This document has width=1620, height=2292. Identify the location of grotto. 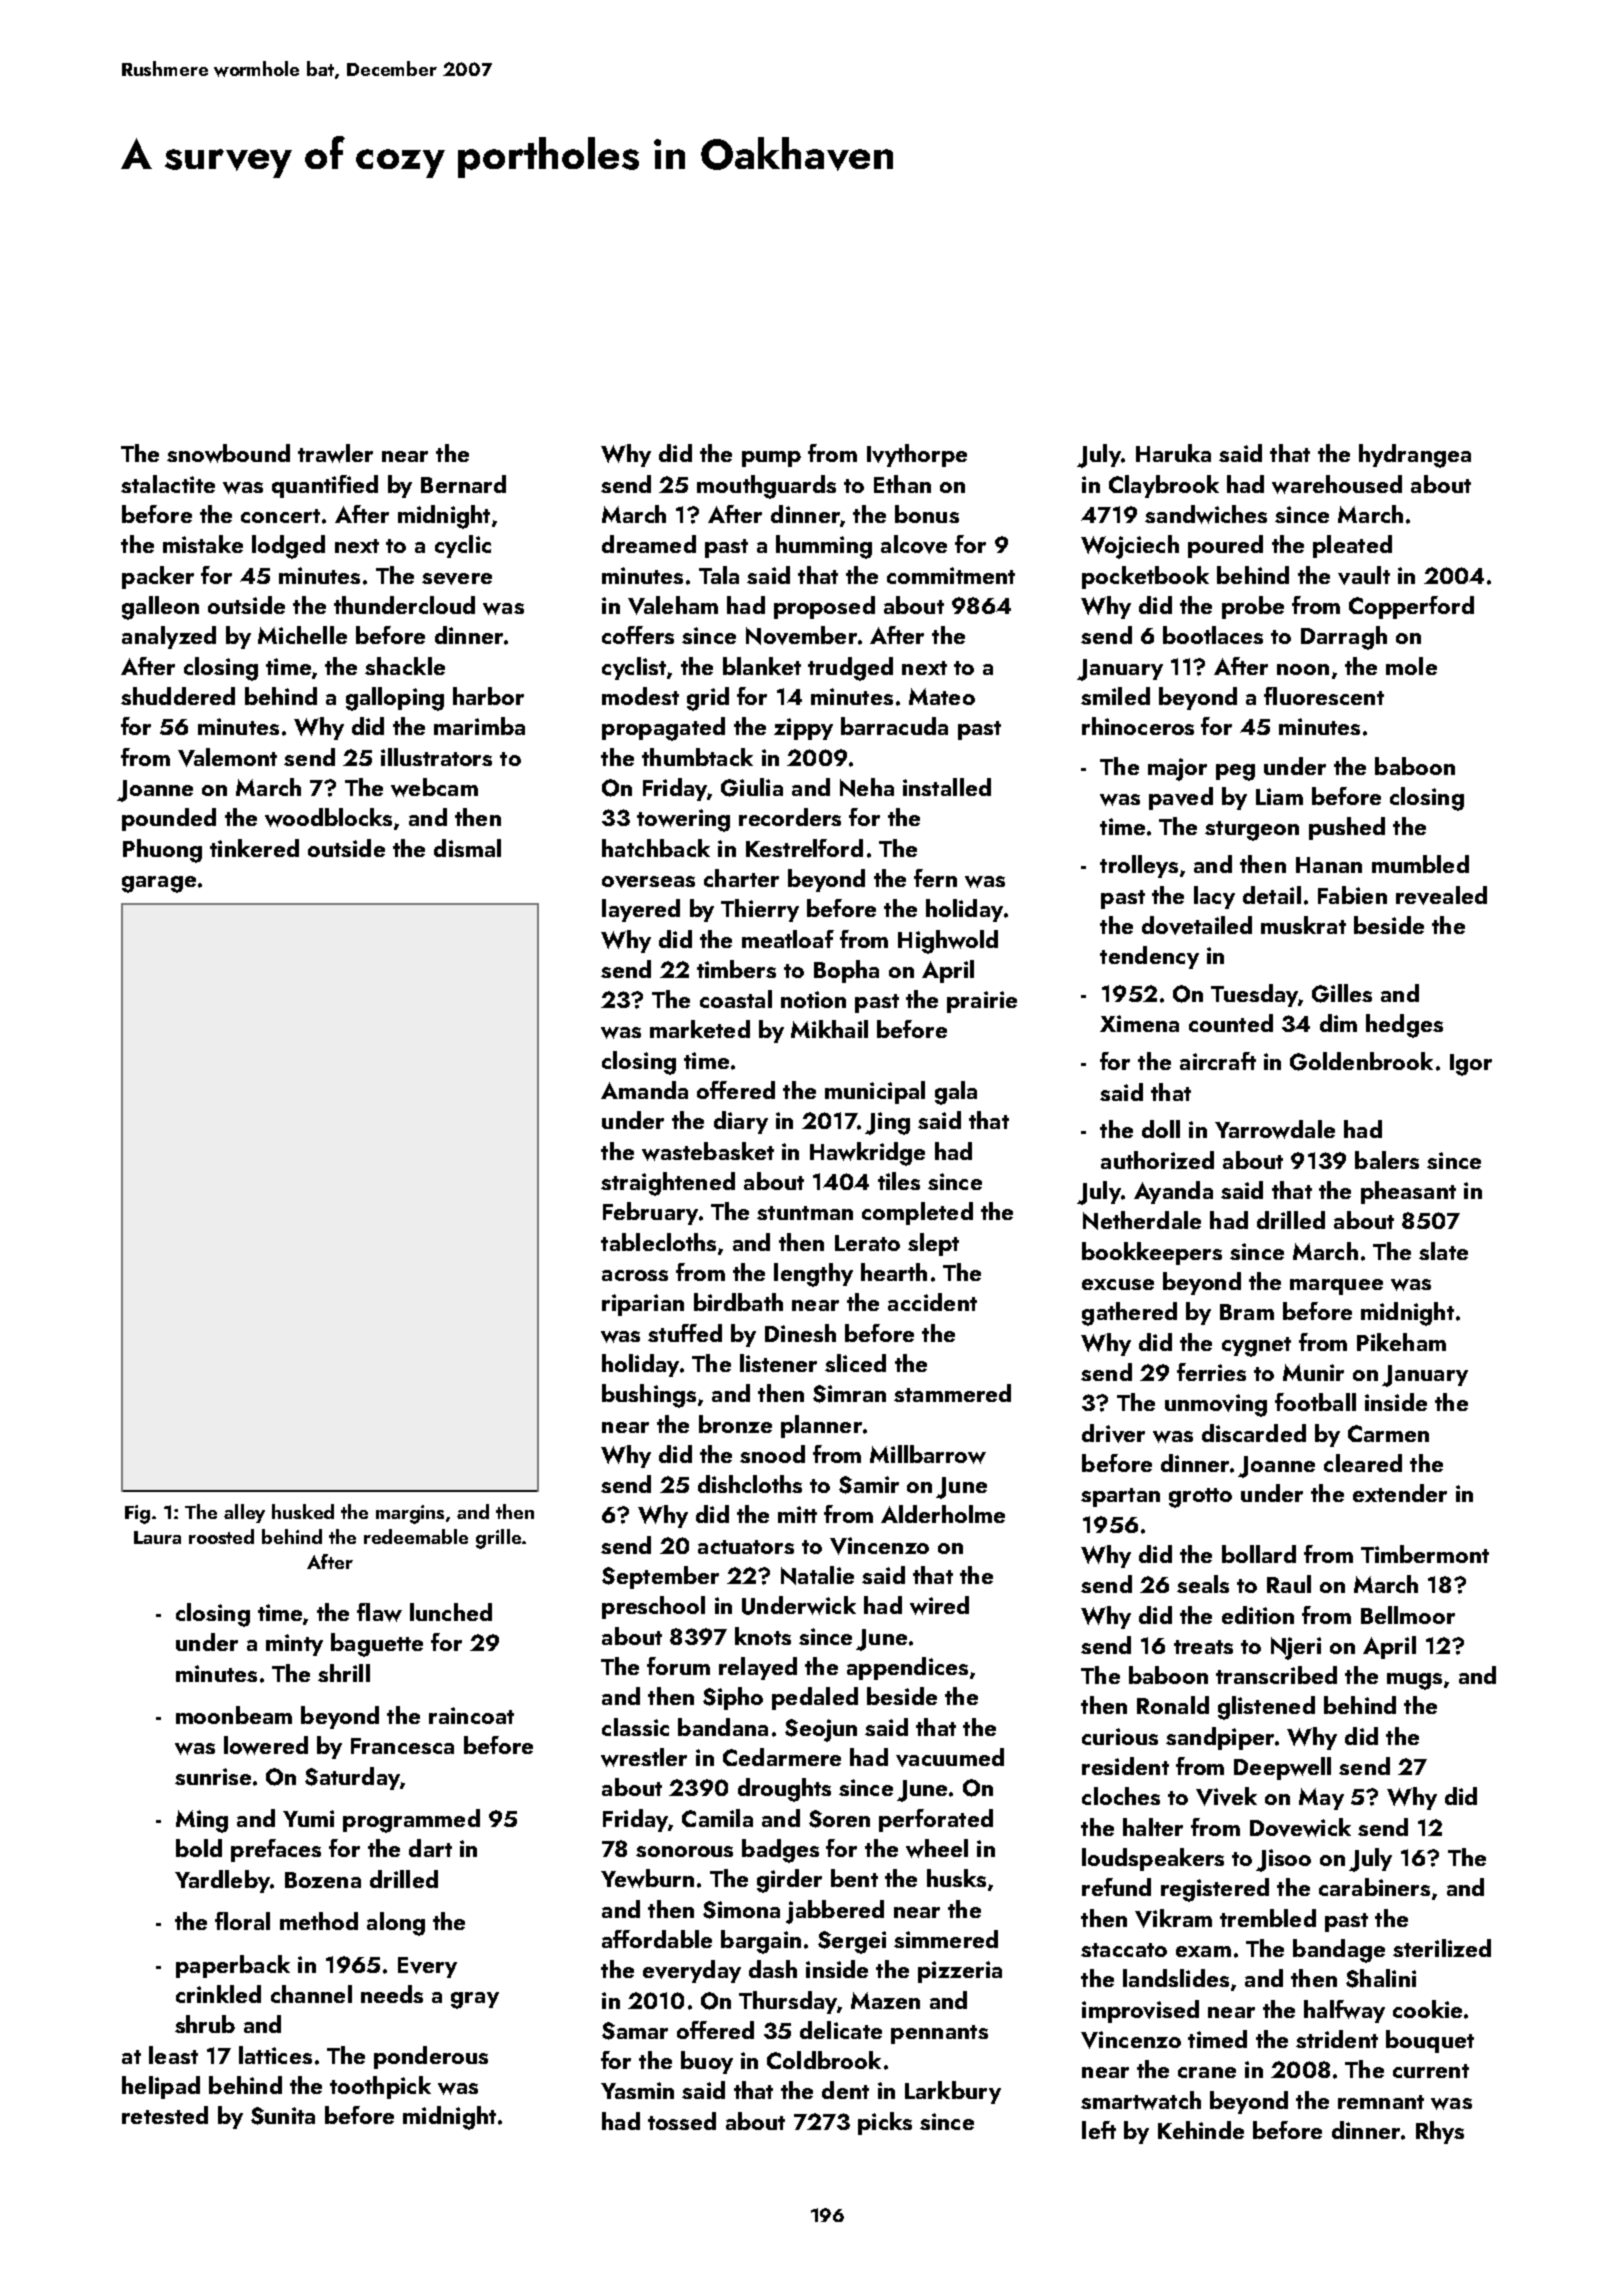
(1200, 1498).
